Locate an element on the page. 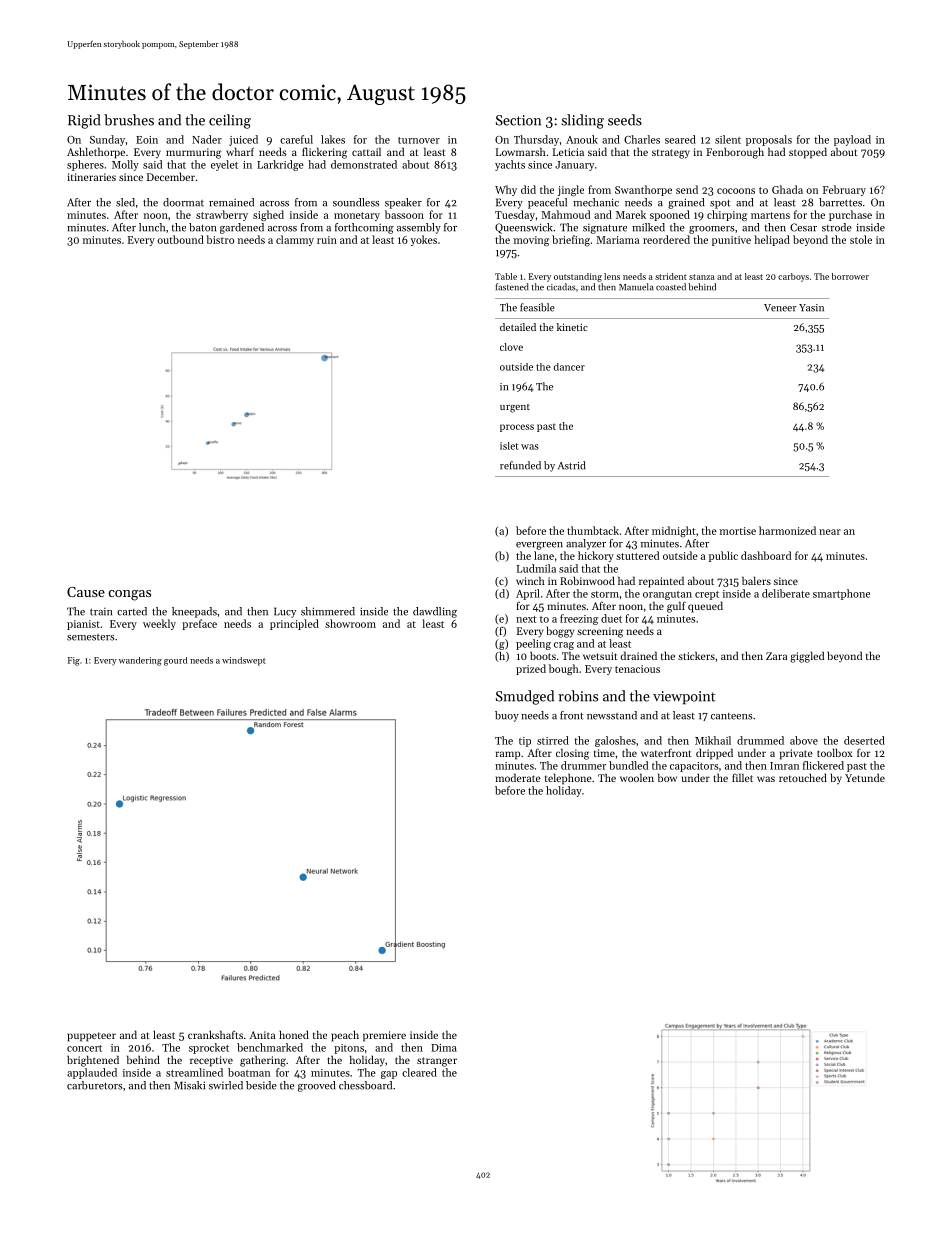 The image size is (952, 1233). cleared is located at coordinates (419, 1072).
